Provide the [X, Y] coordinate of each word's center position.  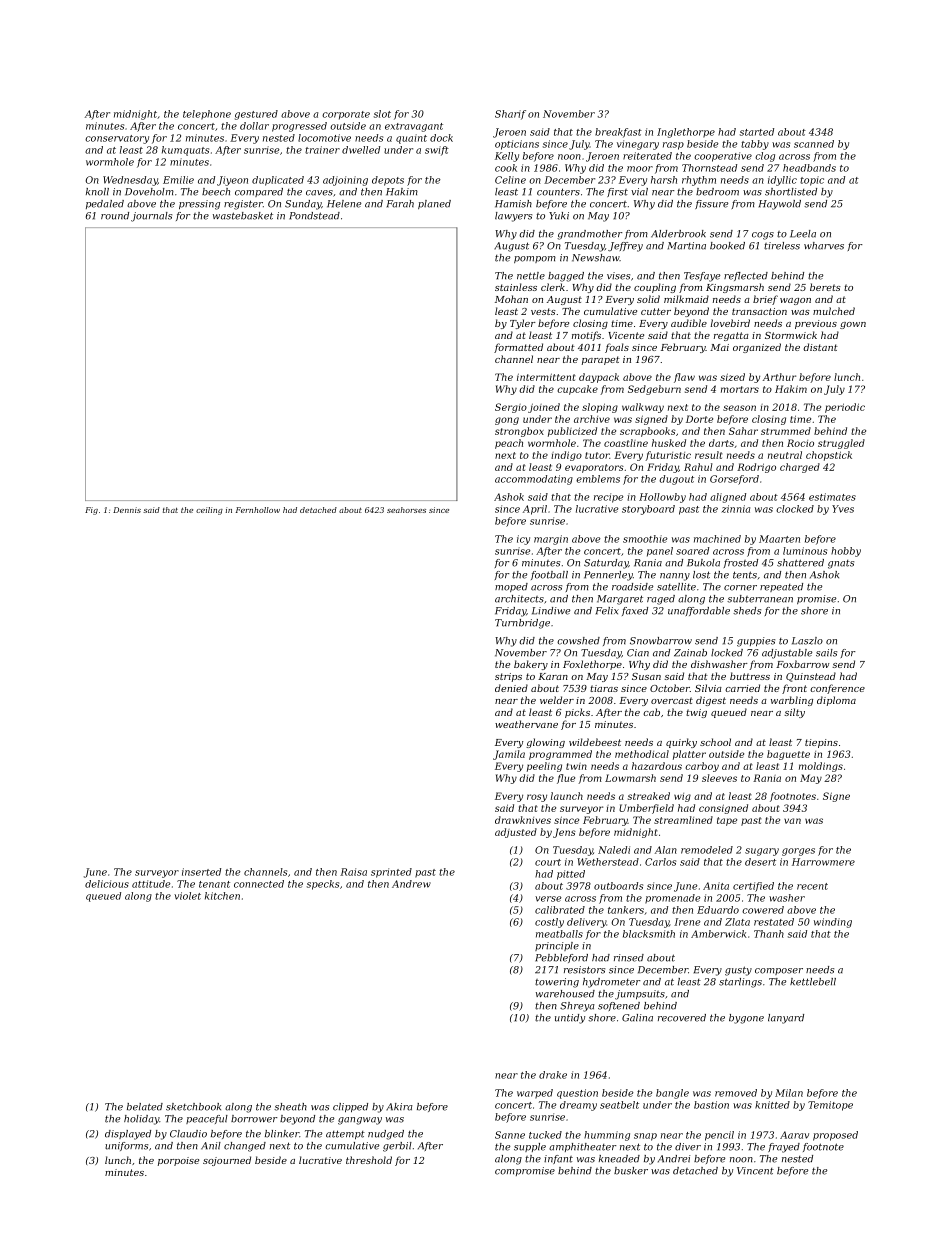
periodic [845, 408]
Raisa [353, 872]
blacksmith [649, 934]
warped [535, 1094]
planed [434, 204]
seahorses [406, 510]
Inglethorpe [686, 133]
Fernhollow [258, 510]
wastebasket [243, 216]
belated [145, 1107]
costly [549, 923]
